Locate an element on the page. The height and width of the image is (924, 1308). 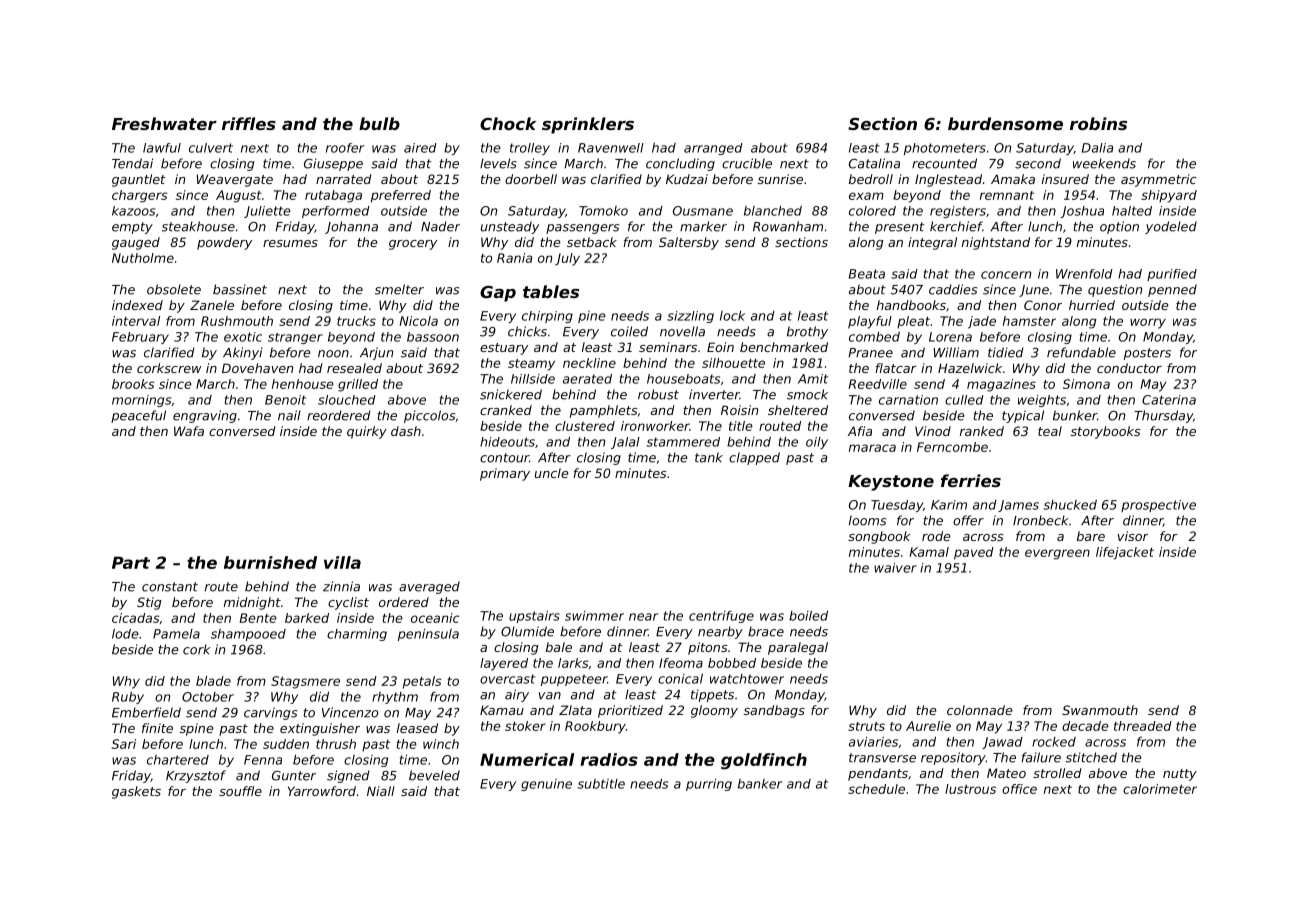
bunker is located at coordinates (1075, 415).
